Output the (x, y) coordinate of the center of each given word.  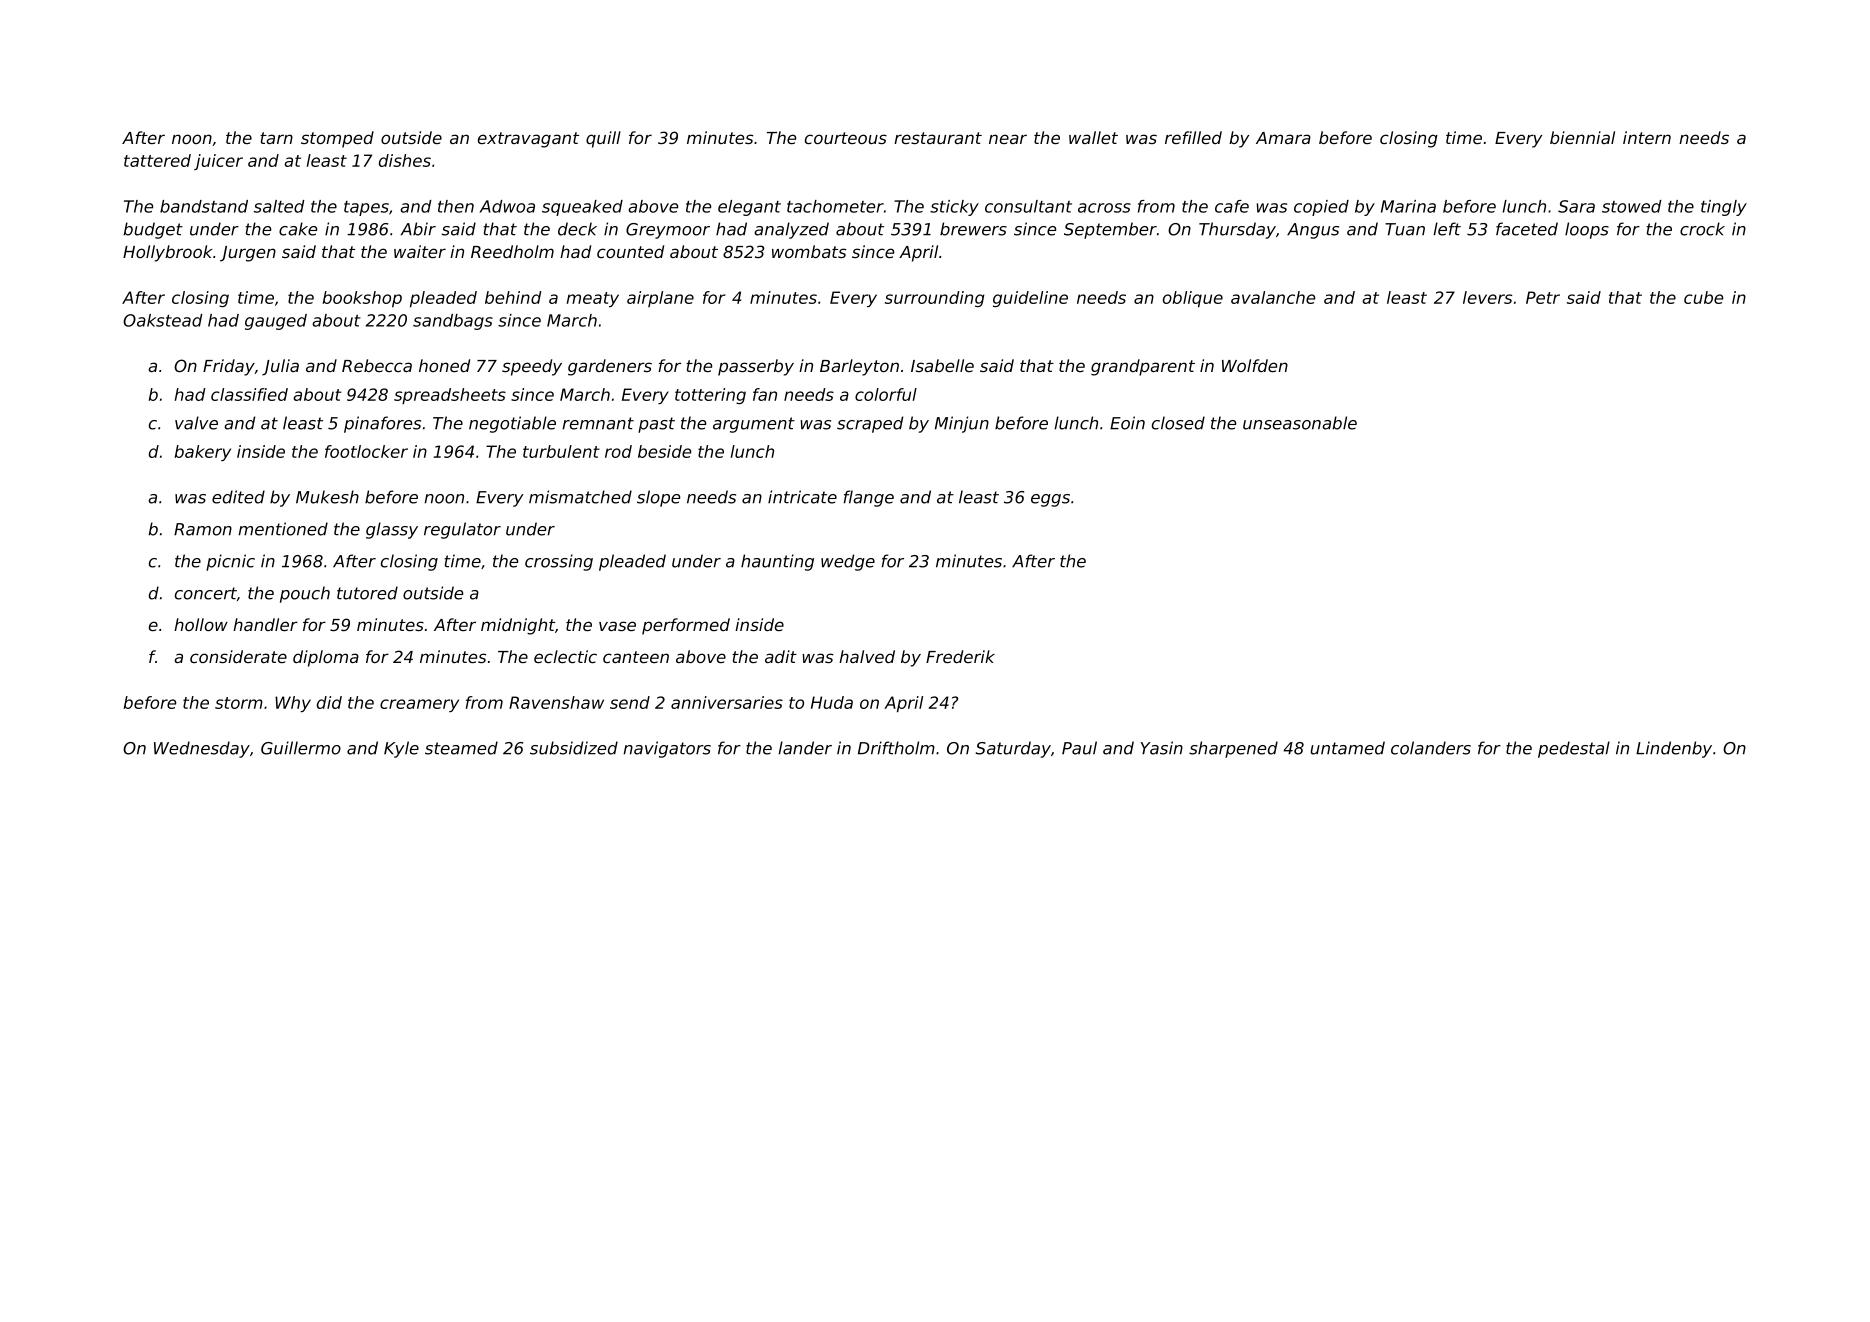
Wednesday (202, 749)
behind (513, 297)
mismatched (580, 497)
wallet (1093, 137)
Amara (1283, 138)
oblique (1193, 299)
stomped (337, 139)
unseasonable (1300, 423)
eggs (1050, 500)
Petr (1543, 297)
